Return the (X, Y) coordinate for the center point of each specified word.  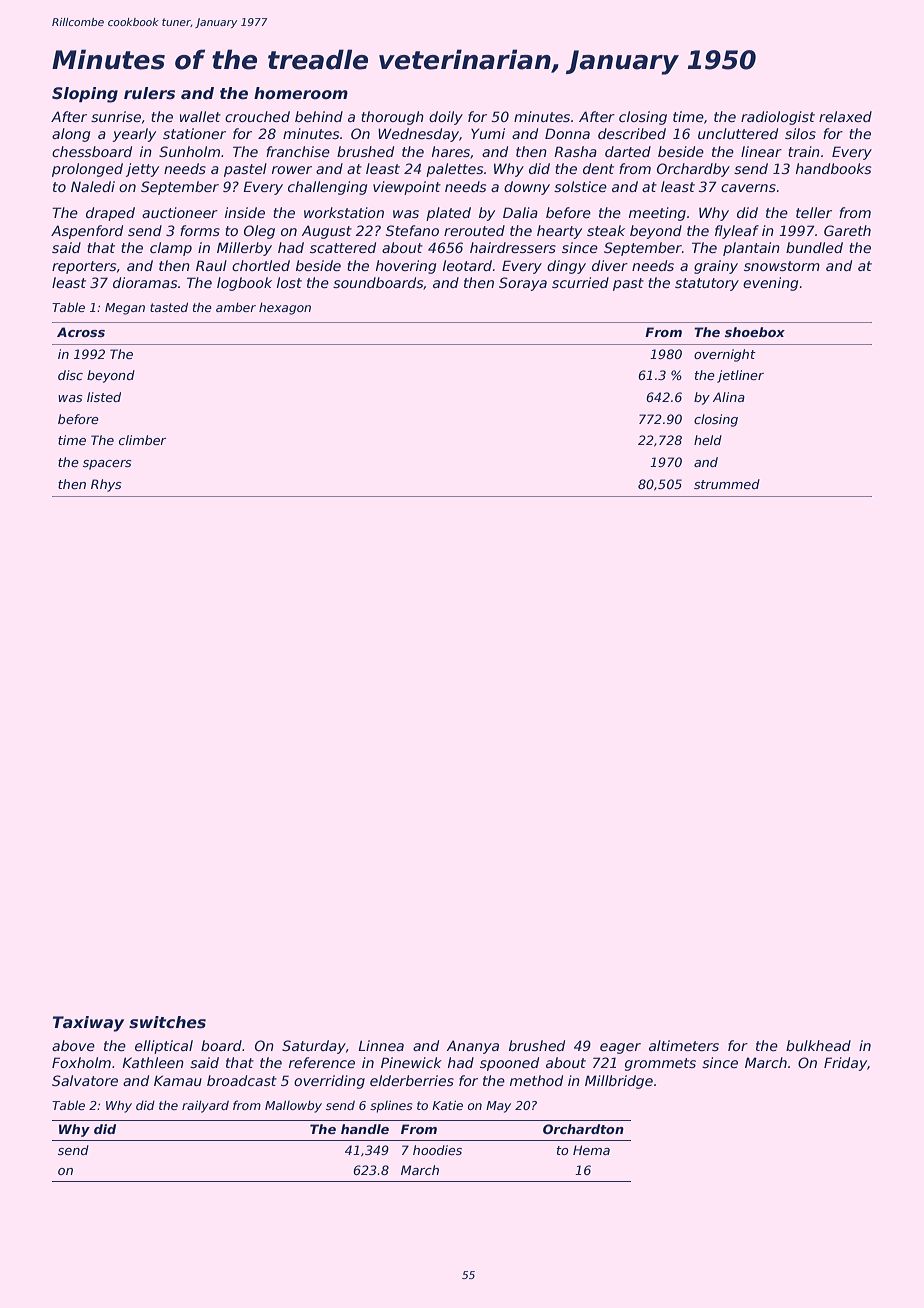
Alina (729, 397)
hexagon (285, 308)
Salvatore (85, 1080)
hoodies (437, 1150)
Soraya (523, 284)
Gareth (847, 230)
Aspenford (87, 232)
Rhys (106, 485)
